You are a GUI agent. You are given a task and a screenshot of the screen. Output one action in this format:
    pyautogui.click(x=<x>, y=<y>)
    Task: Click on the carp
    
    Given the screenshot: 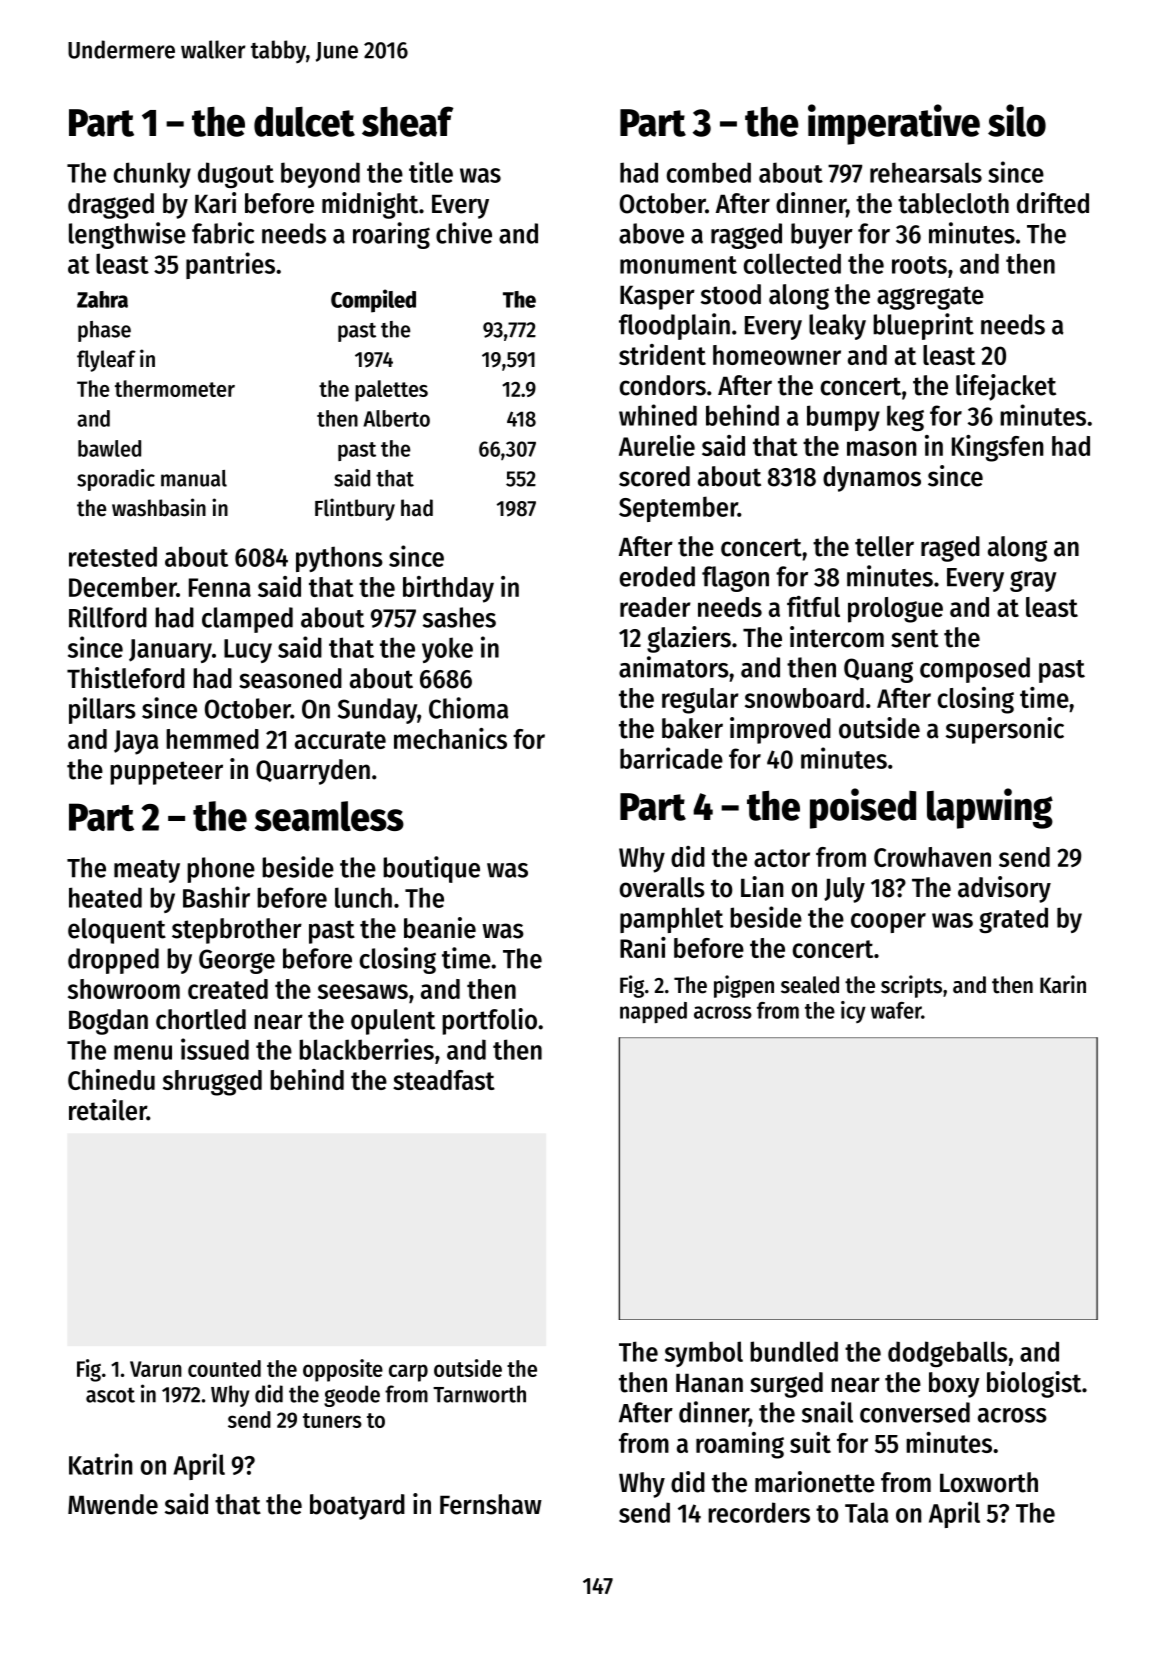 What is the action you would take?
    pyautogui.click(x=408, y=1373)
